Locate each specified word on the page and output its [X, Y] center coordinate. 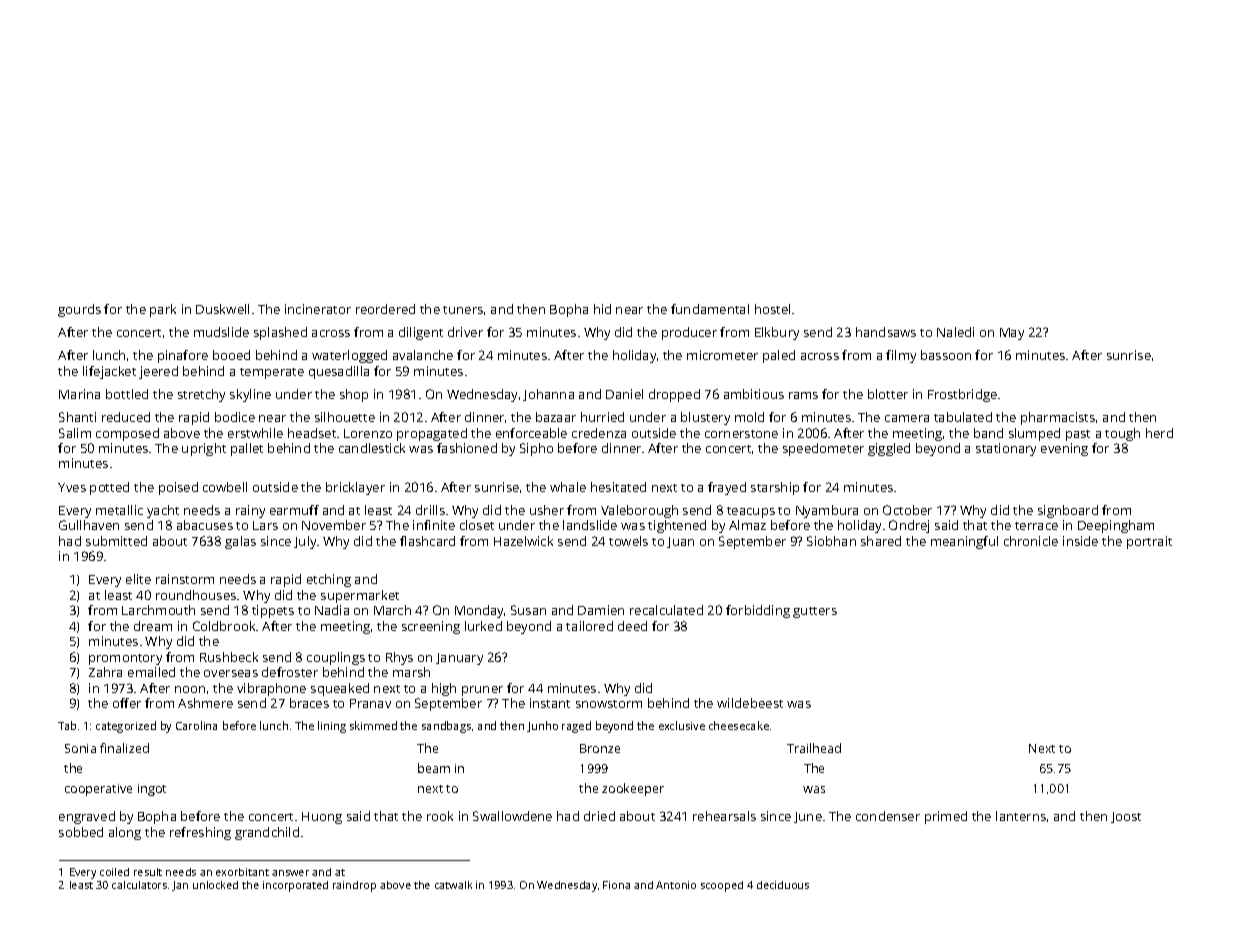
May [1012, 334]
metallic [119, 510]
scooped [722, 886]
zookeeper [633, 789]
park [163, 310]
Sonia [80, 748]
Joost [1126, 817]
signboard [1068, 511]
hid [602, 309]
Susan [528, 610]
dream [153, 626]
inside [1080, 541]
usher [547, 510]
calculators [139, 885]
